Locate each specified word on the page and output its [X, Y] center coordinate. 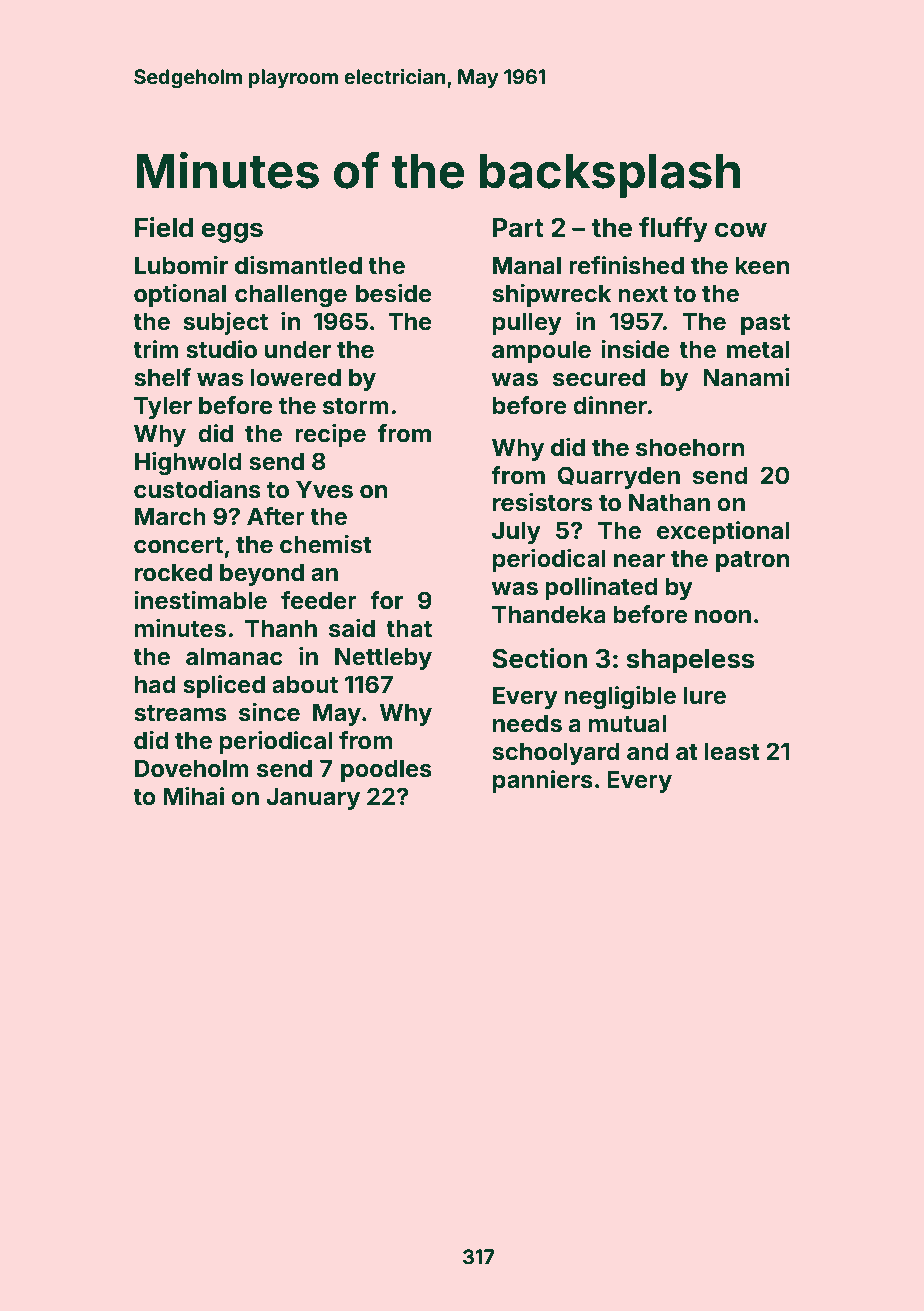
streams [180, 713]
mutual [627, 723]
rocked [173, 572]
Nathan [669, 502]
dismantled [298, 265]
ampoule [541, 351]
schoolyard [556, 753]
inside [635, 349]
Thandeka [549, 614]
